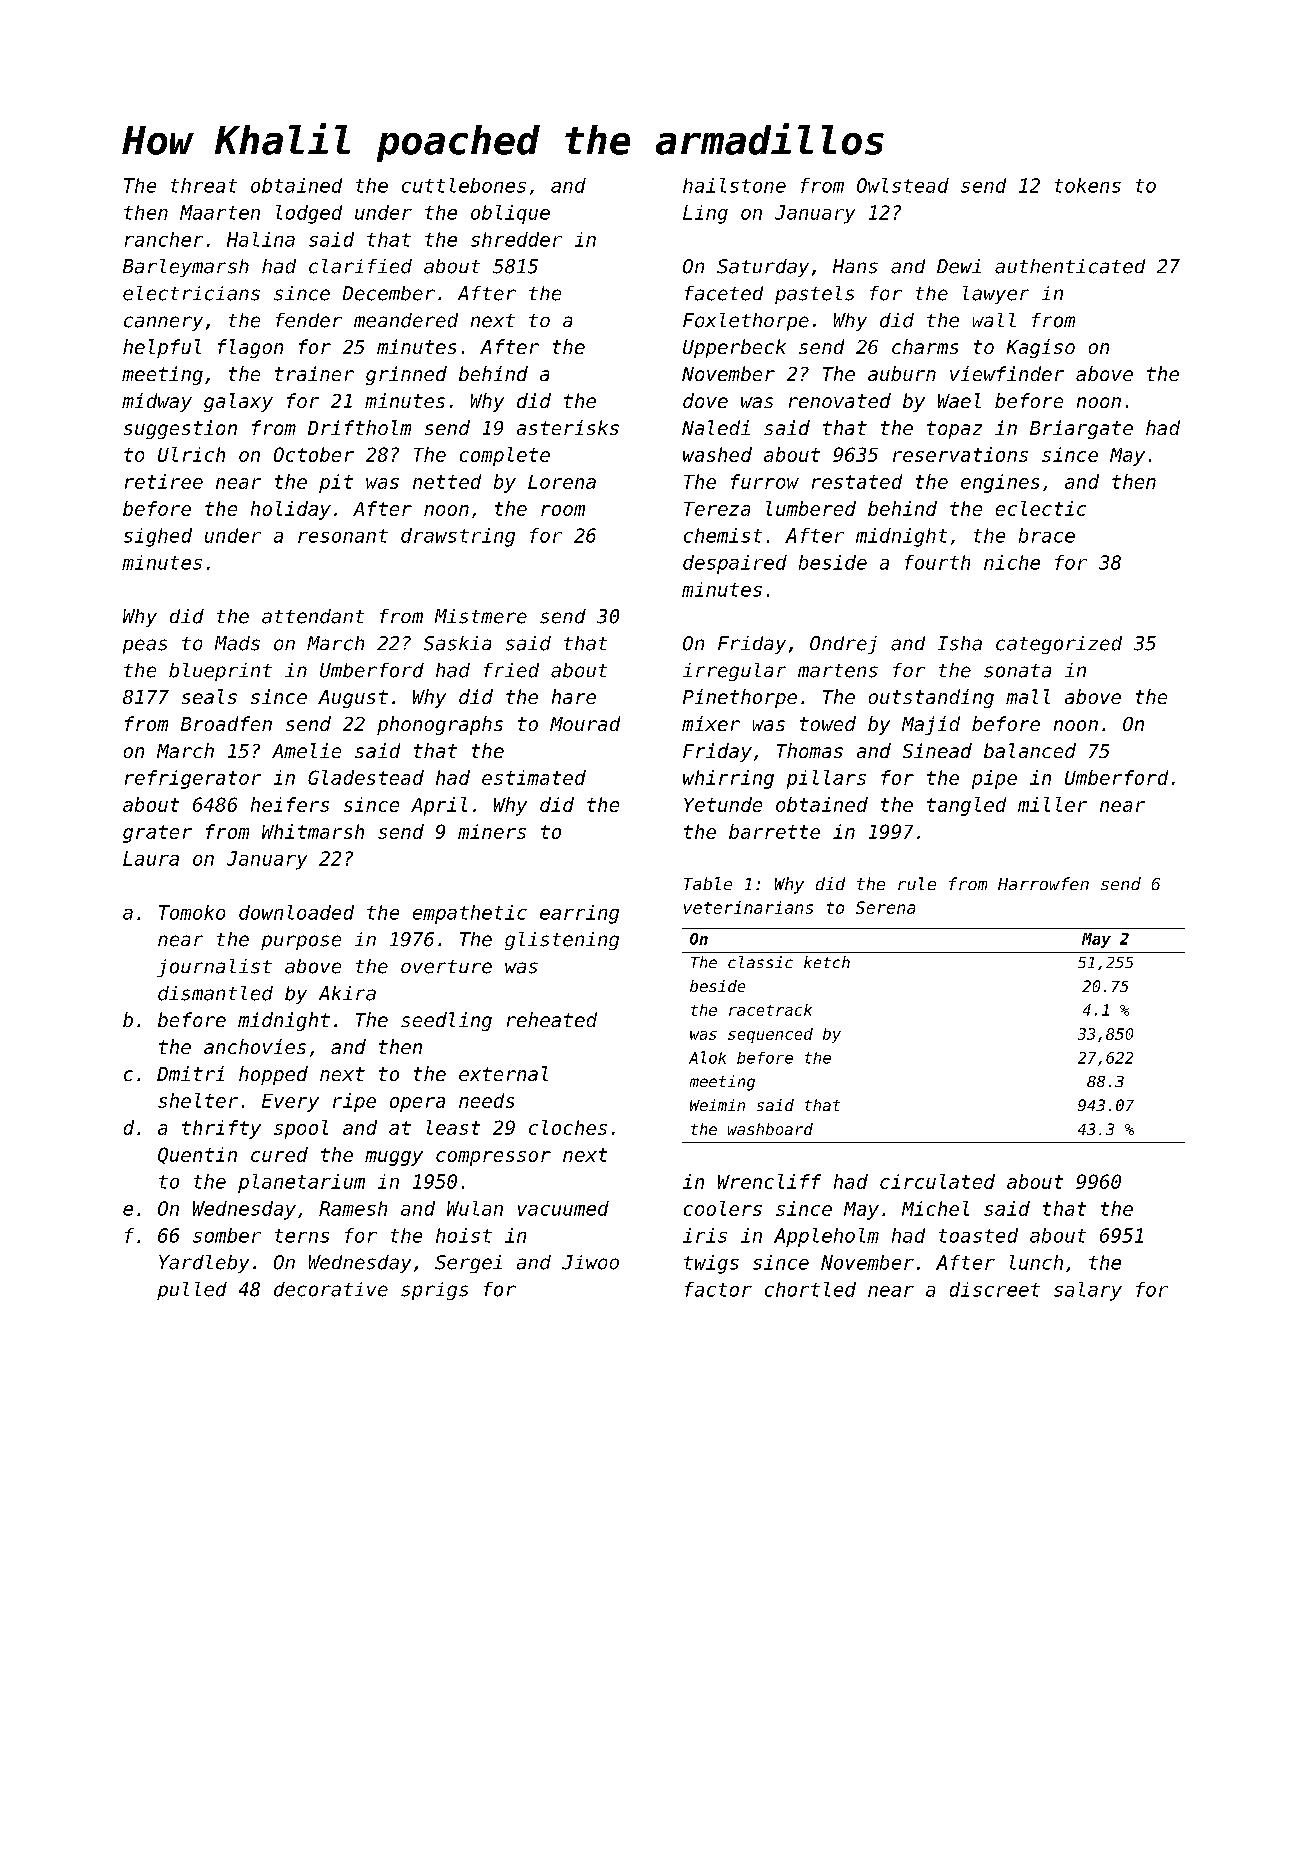 The width and height of the document is (1308, 1850). What do you see at coordinates (353, 699) in the document?
I see `August` at bounding box center [353, 699].
